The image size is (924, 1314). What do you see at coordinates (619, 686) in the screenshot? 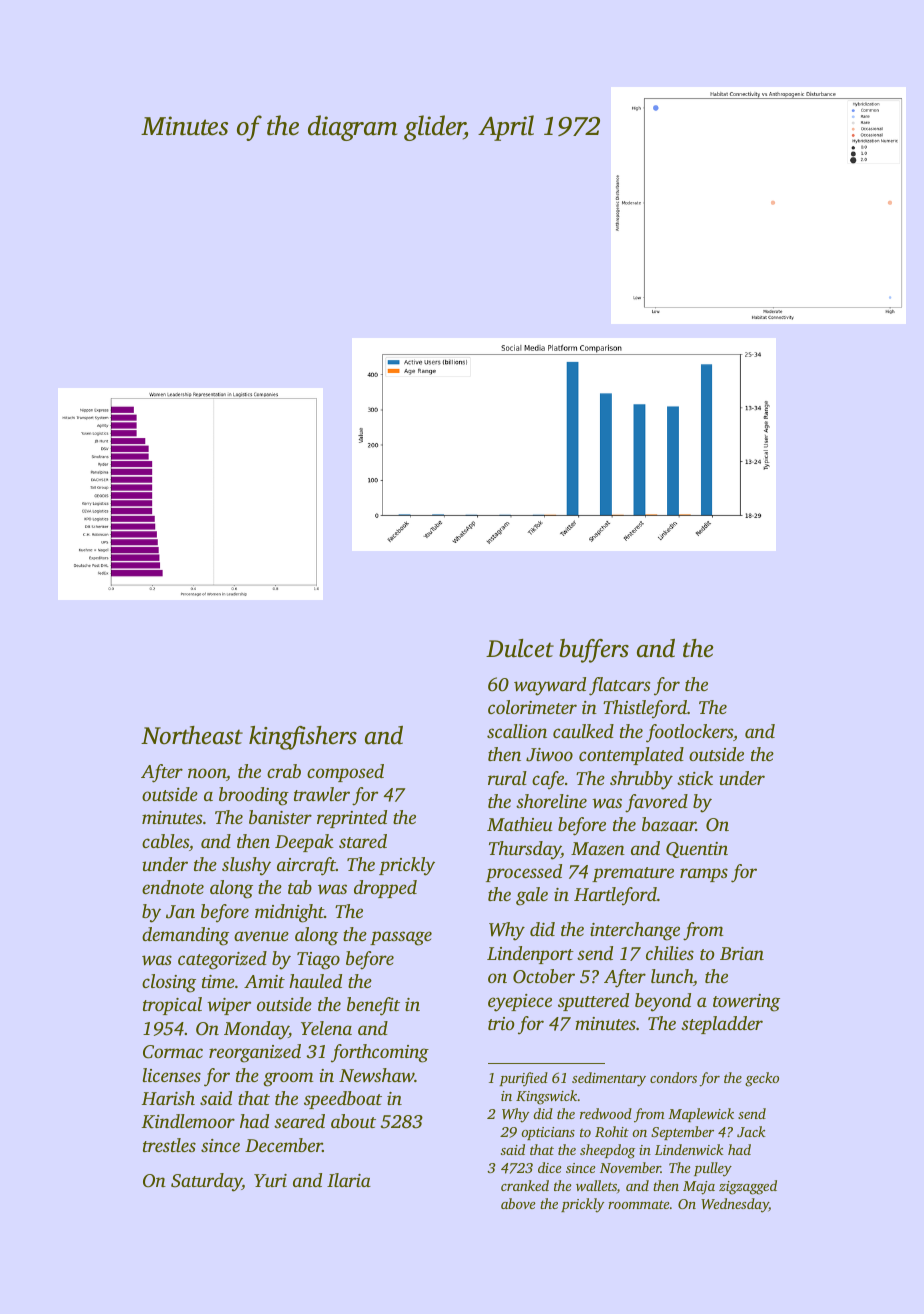
I see `flatcars` at bounding box center [619, 686].
